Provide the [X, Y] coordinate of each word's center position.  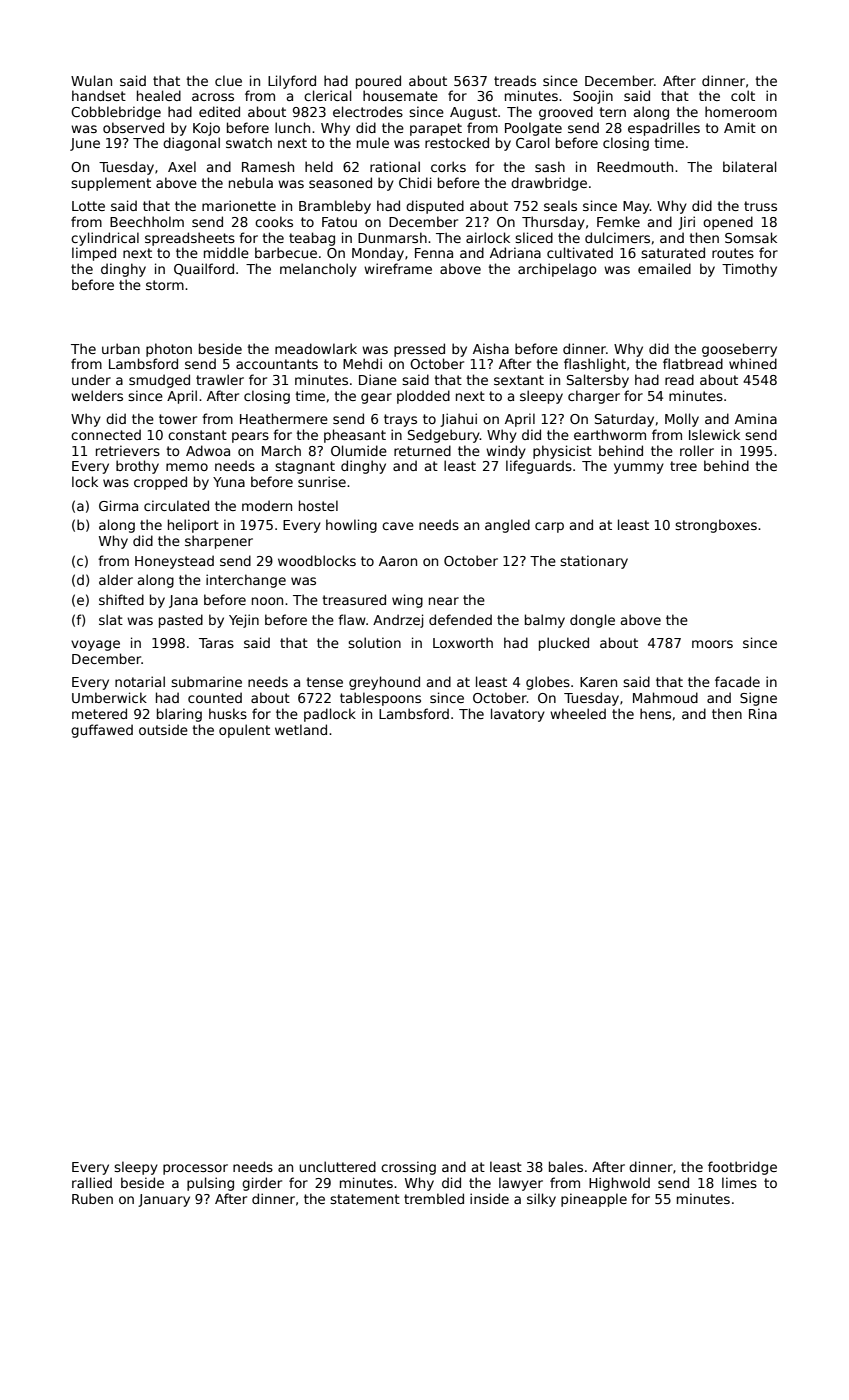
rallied [92, 1182]
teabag [312, 239]
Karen [598, 682]
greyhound [384, 683]
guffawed [102, 731]
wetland [301, 729]
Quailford [204, 269]
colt [743, 95]
